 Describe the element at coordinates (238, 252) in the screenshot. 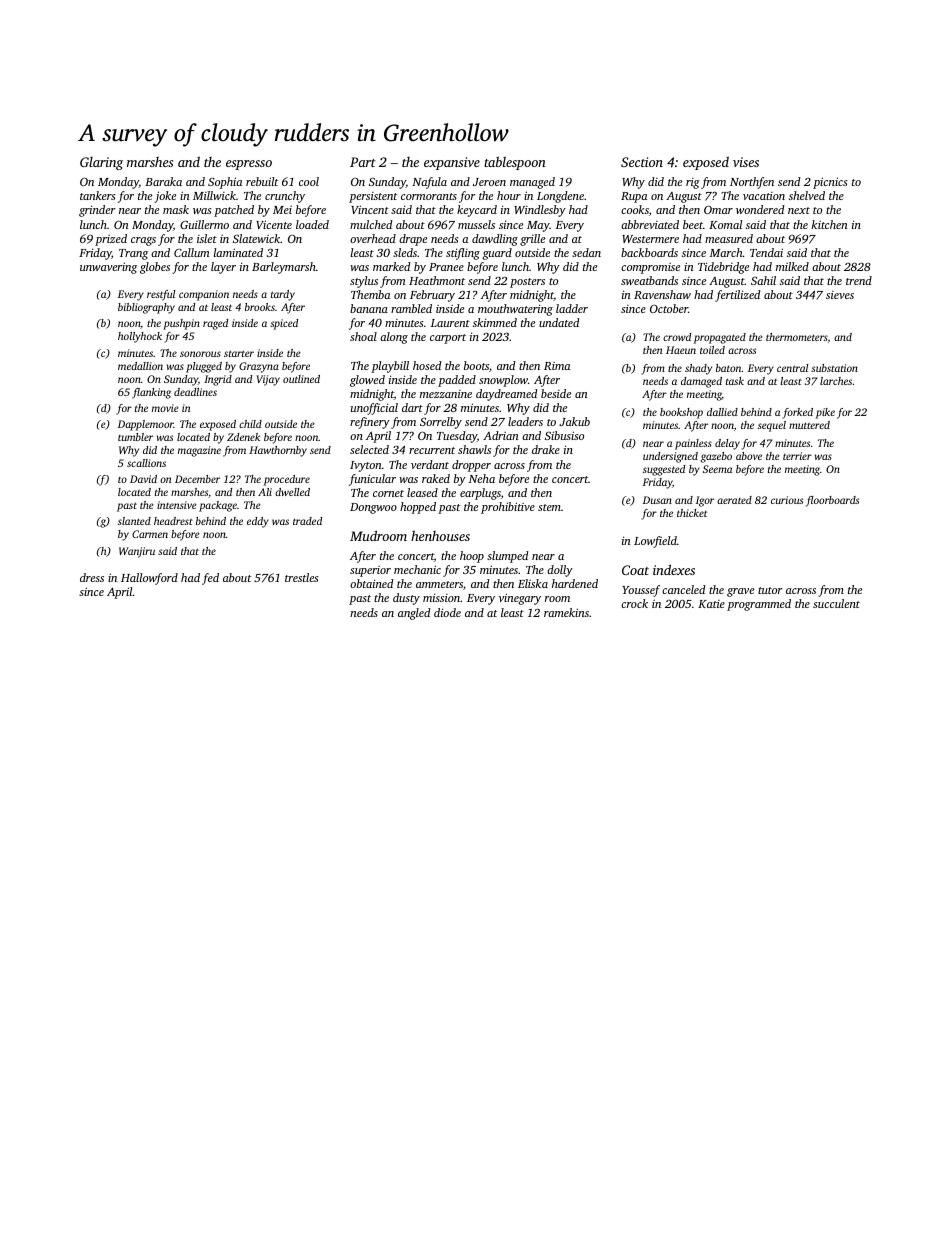

I see `laminated` at that location.
